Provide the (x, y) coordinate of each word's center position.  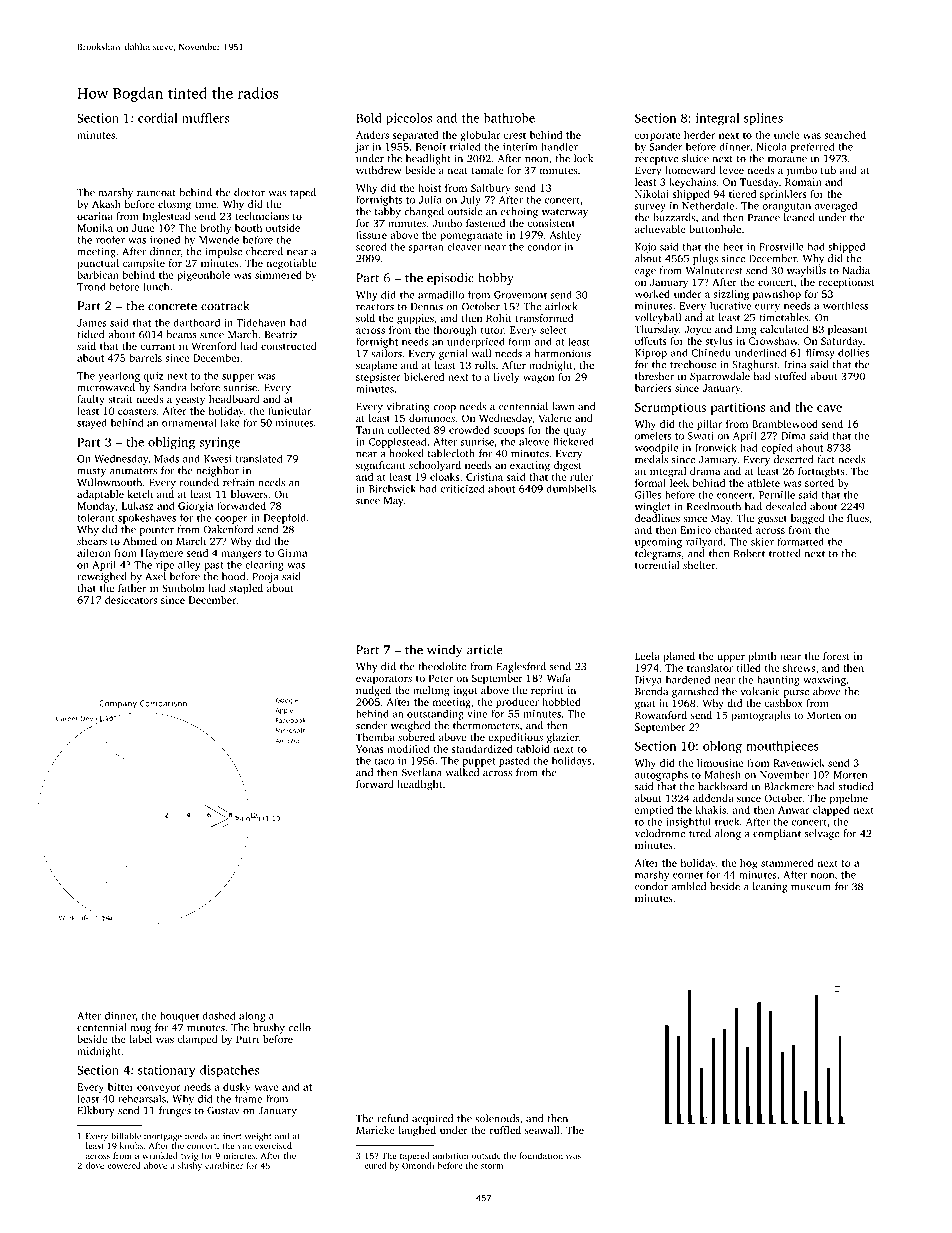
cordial (158, 118)
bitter (121, 1087)
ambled (688, 886)
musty (91, 472)
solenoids (497, 1118)
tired (700, 833)
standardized (482, 749)
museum (811, 888)
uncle (786, 135)
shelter (699, 565)
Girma (292, 553)
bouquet (179, 1016)
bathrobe (509, 118)
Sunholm (183, 588)
